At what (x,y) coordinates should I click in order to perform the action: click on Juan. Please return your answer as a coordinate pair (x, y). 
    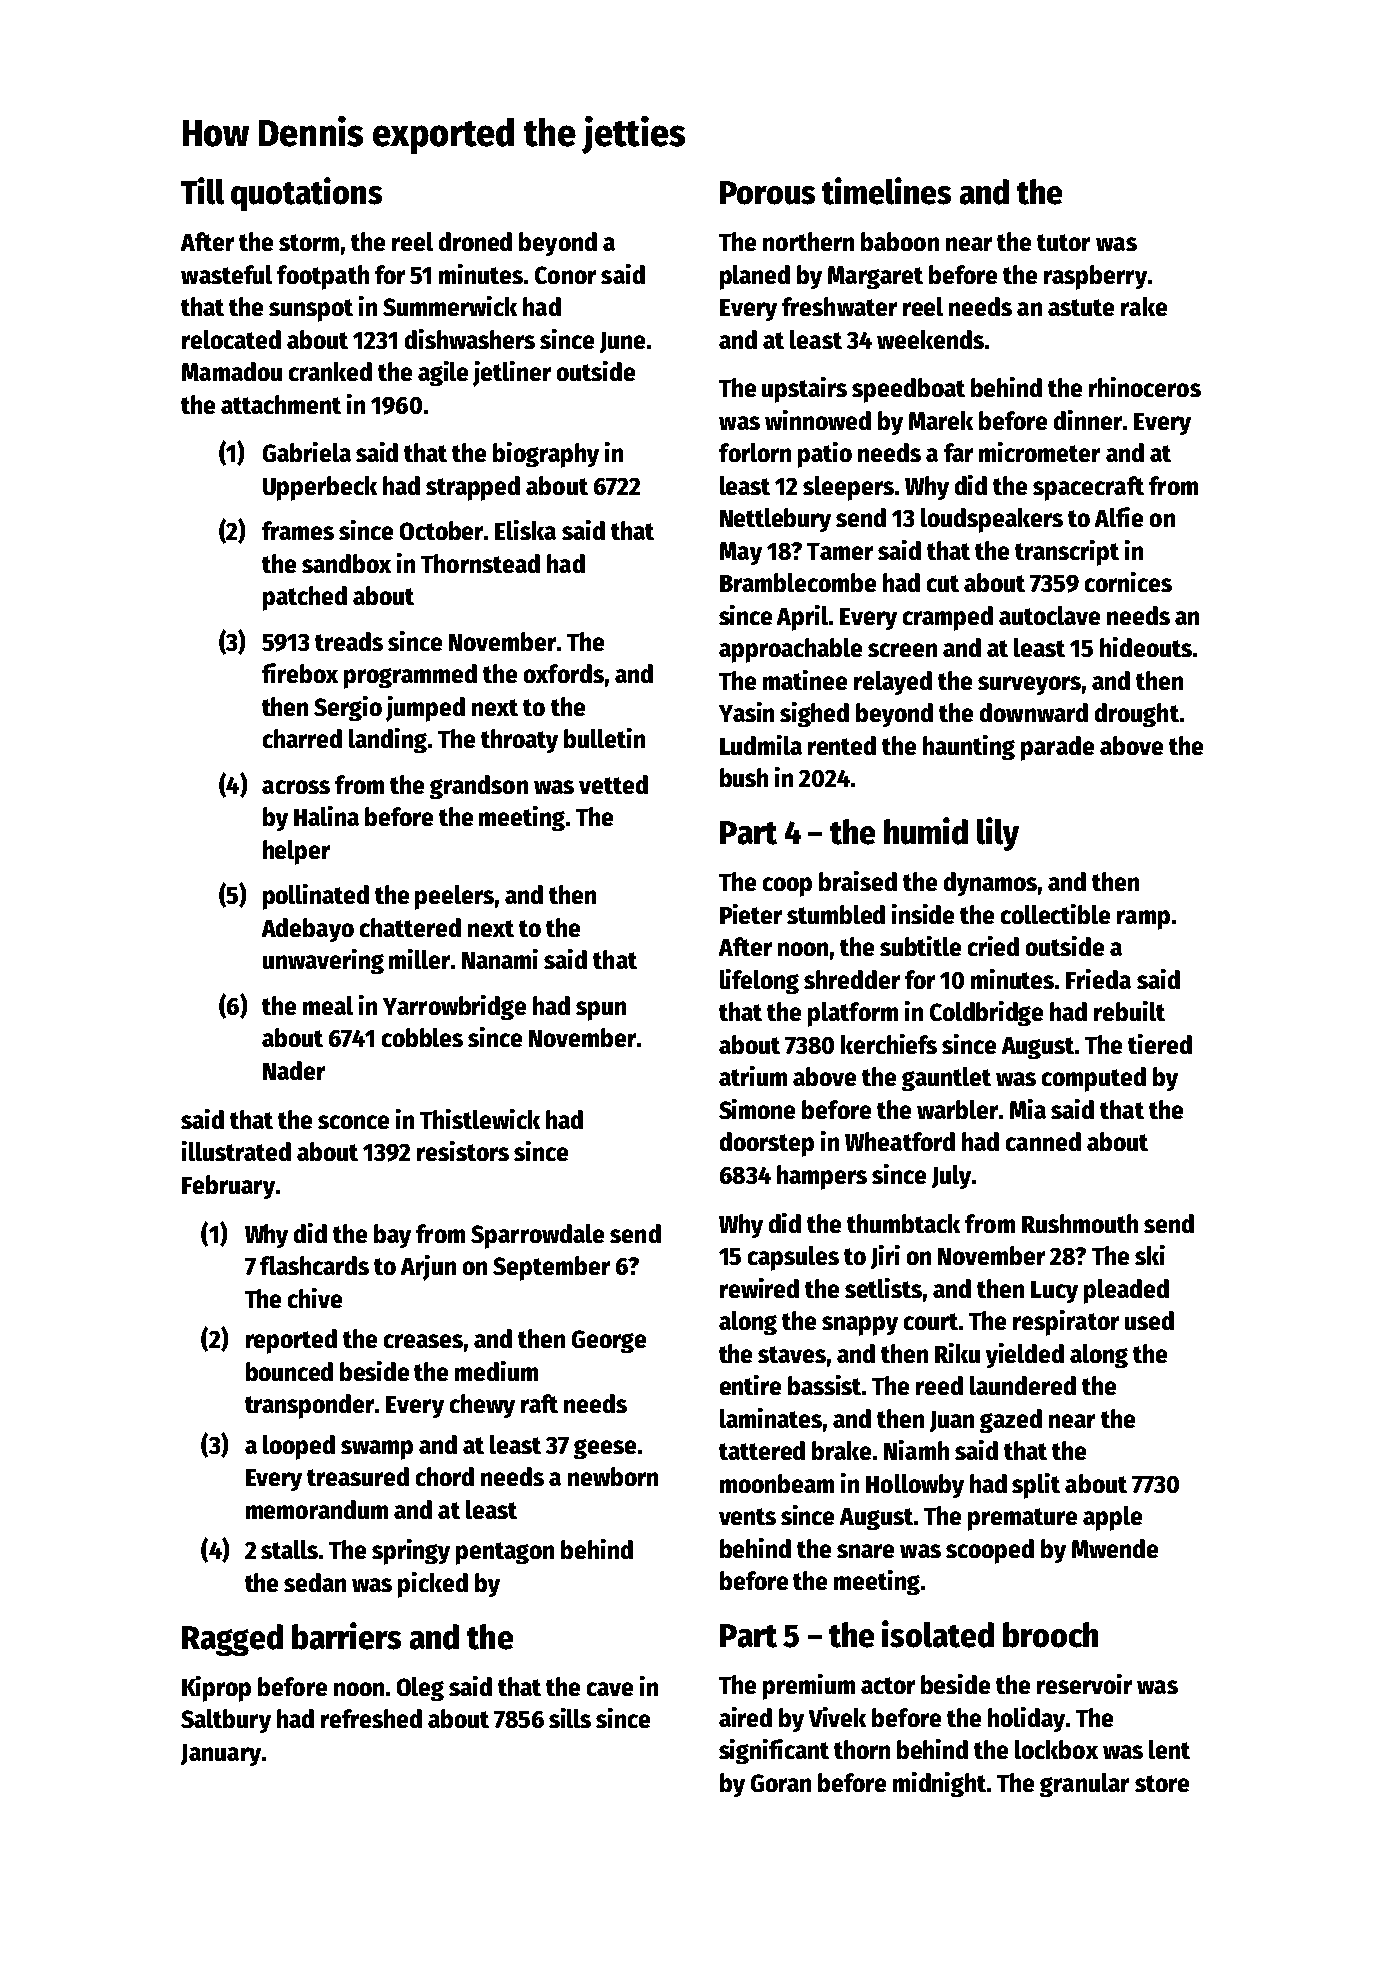
    Looking at the image, I should click on (952, 1421).
